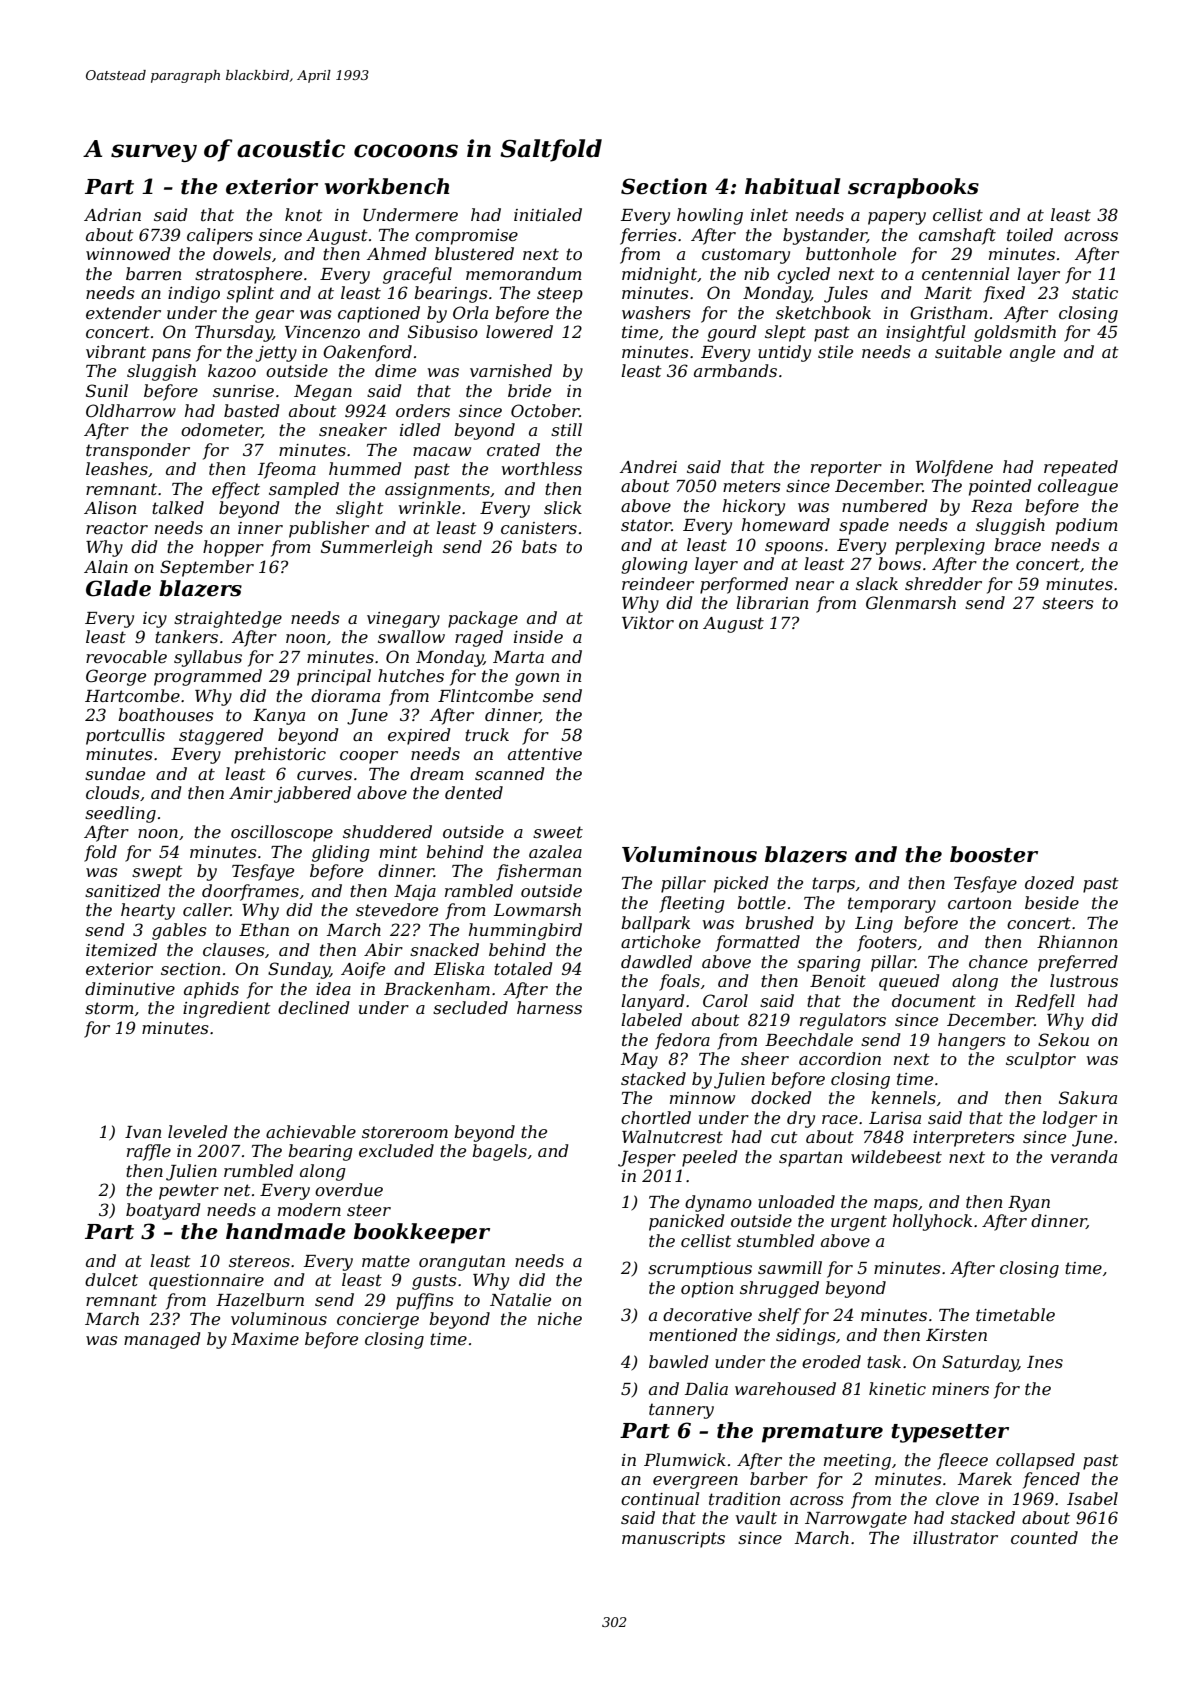 This screenshot has width=1204, height=1703. What do you see at coordinates (387, 186) in the screenshot?
I see `workbench` at bounding box center [387, 186].
